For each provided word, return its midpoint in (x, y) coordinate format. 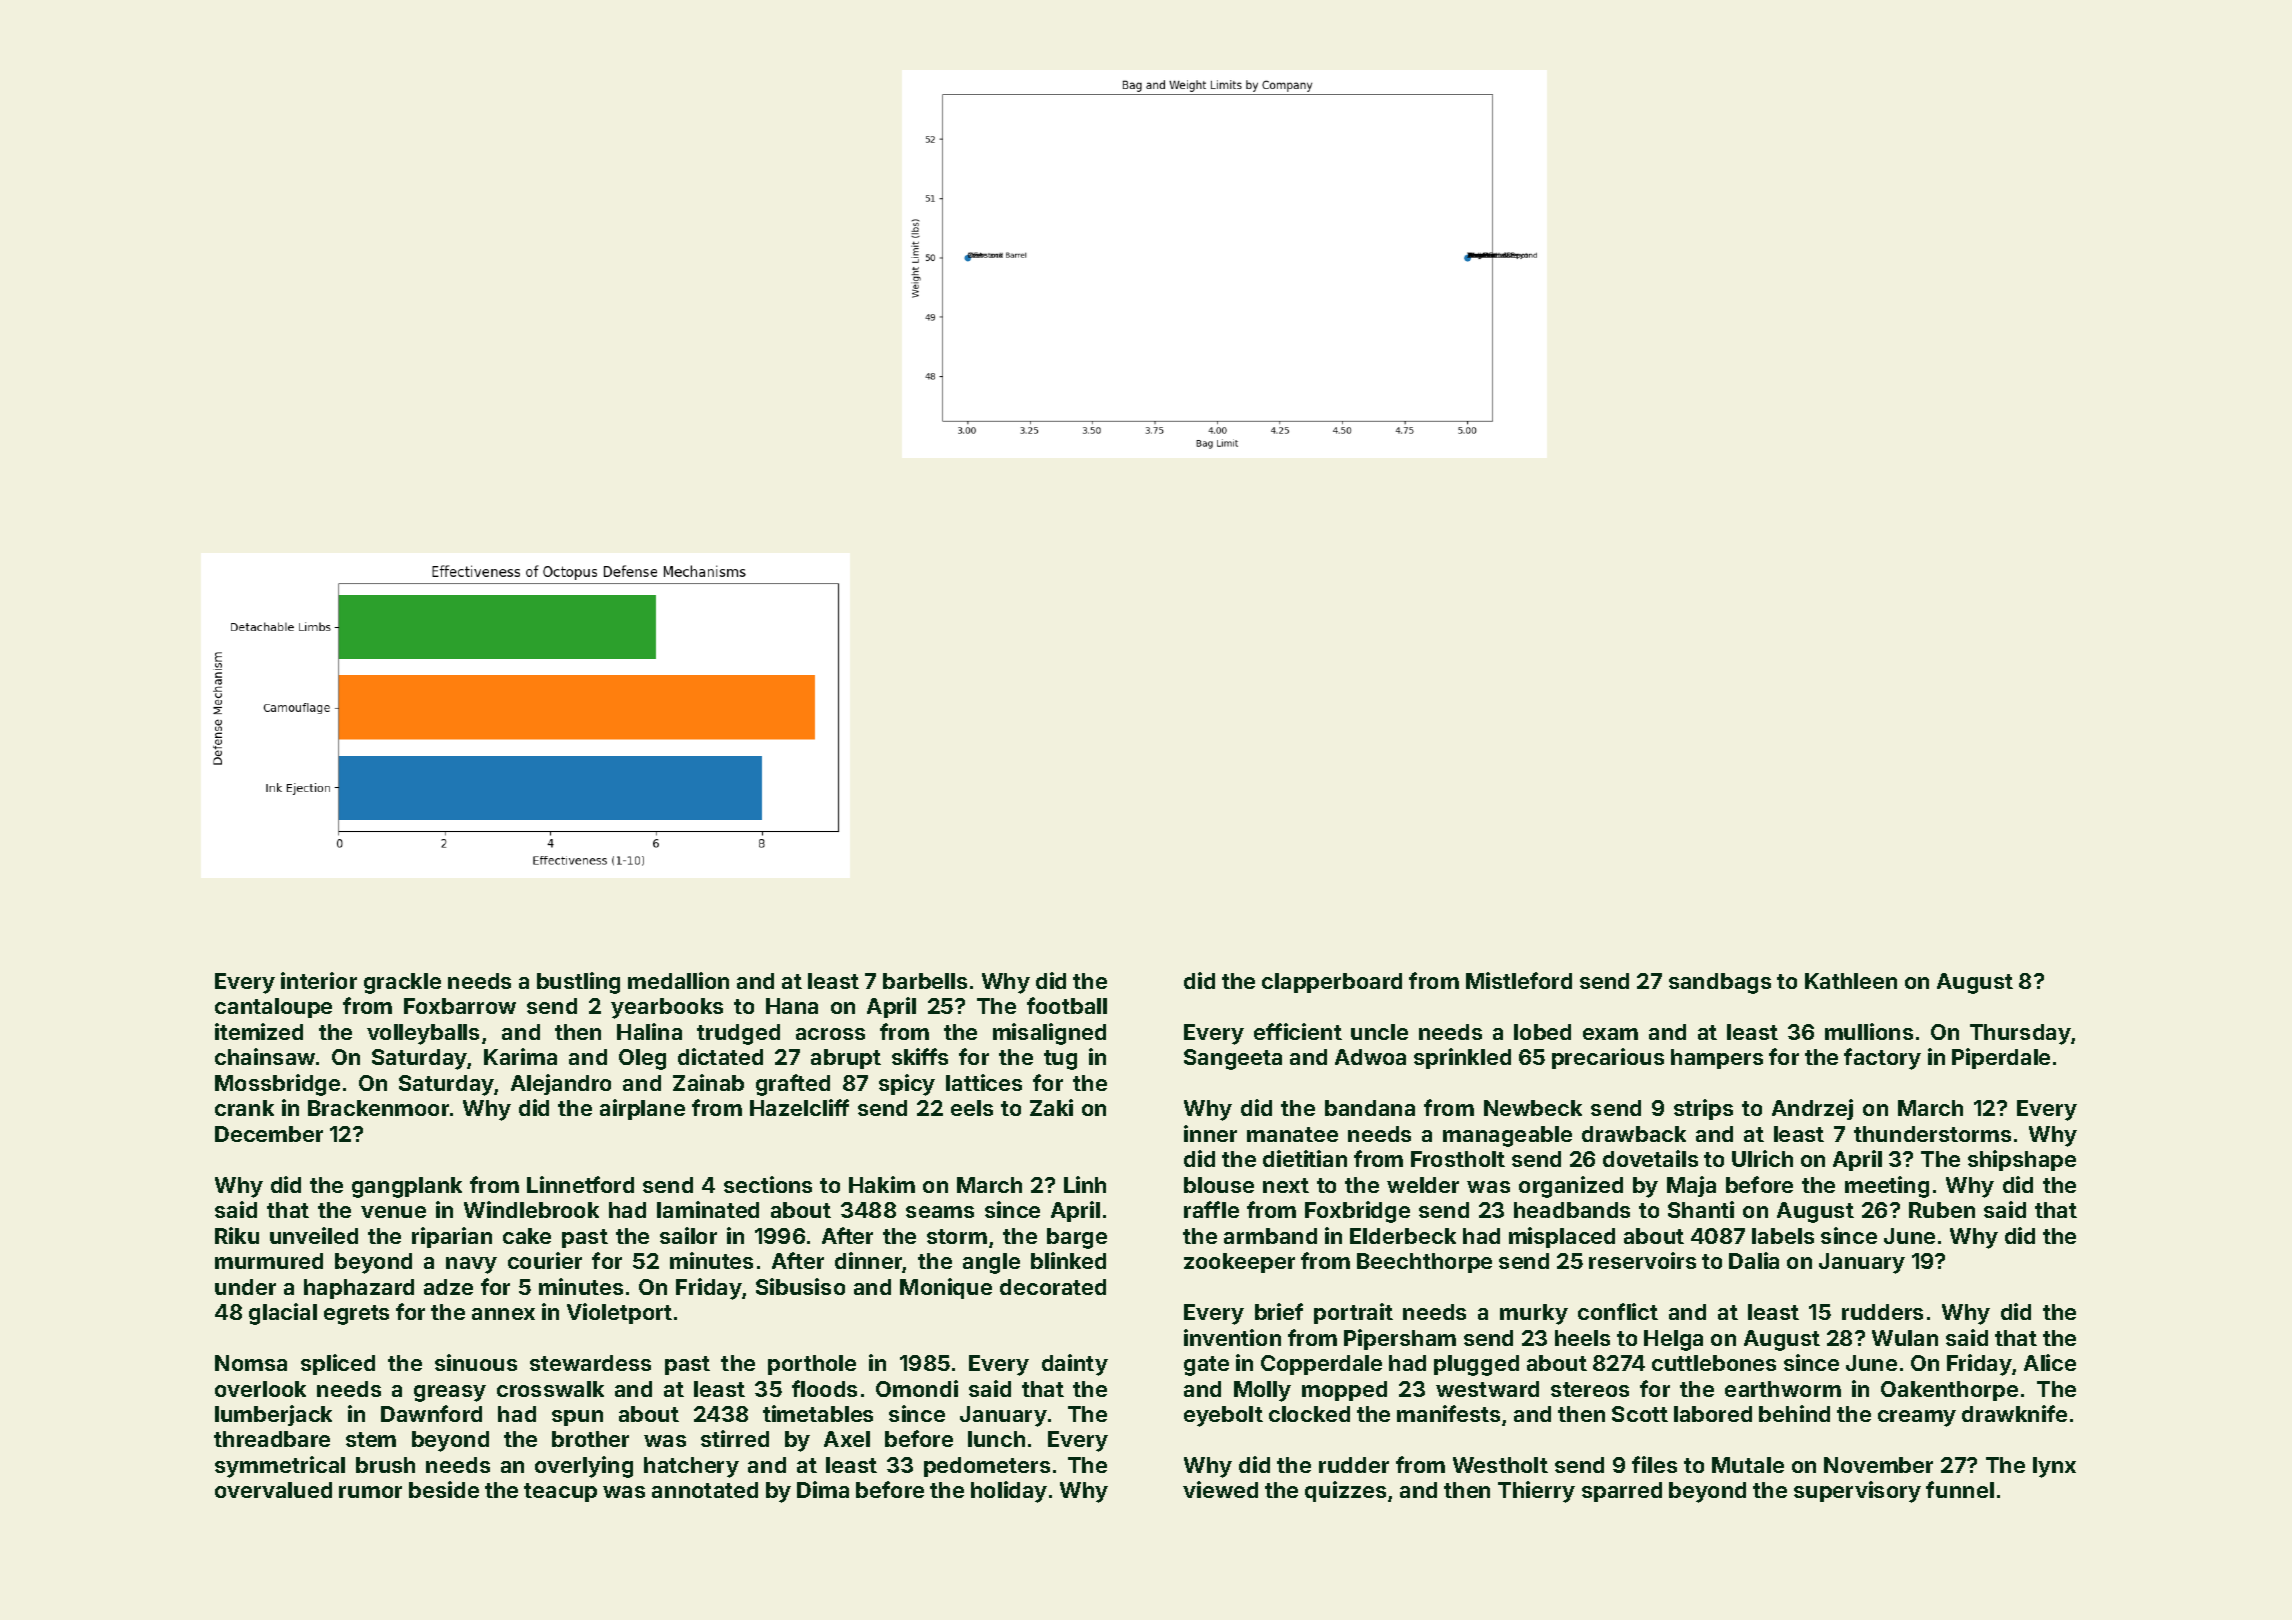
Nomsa (251, 1363)
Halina (649, 1031)
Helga (1673, 1340)
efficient (1298, 1031)
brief (1279, 1311)
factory (1882, 1059)
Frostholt (1458, 1159)
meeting (1887, 1187)
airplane (642, 1109)
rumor (370, 1492)
